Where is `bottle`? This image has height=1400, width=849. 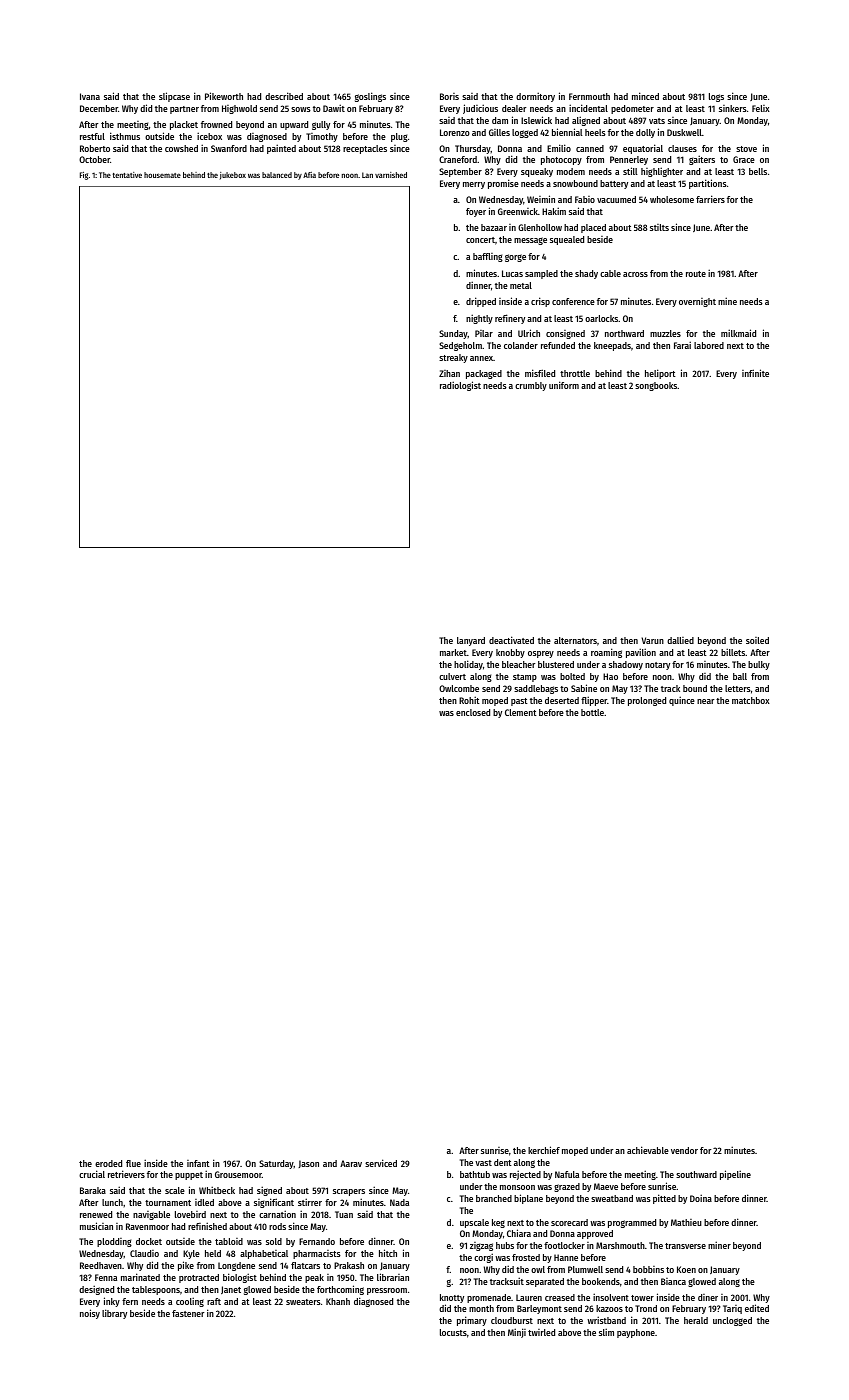 bottle is located at coordinates (592, 712).
